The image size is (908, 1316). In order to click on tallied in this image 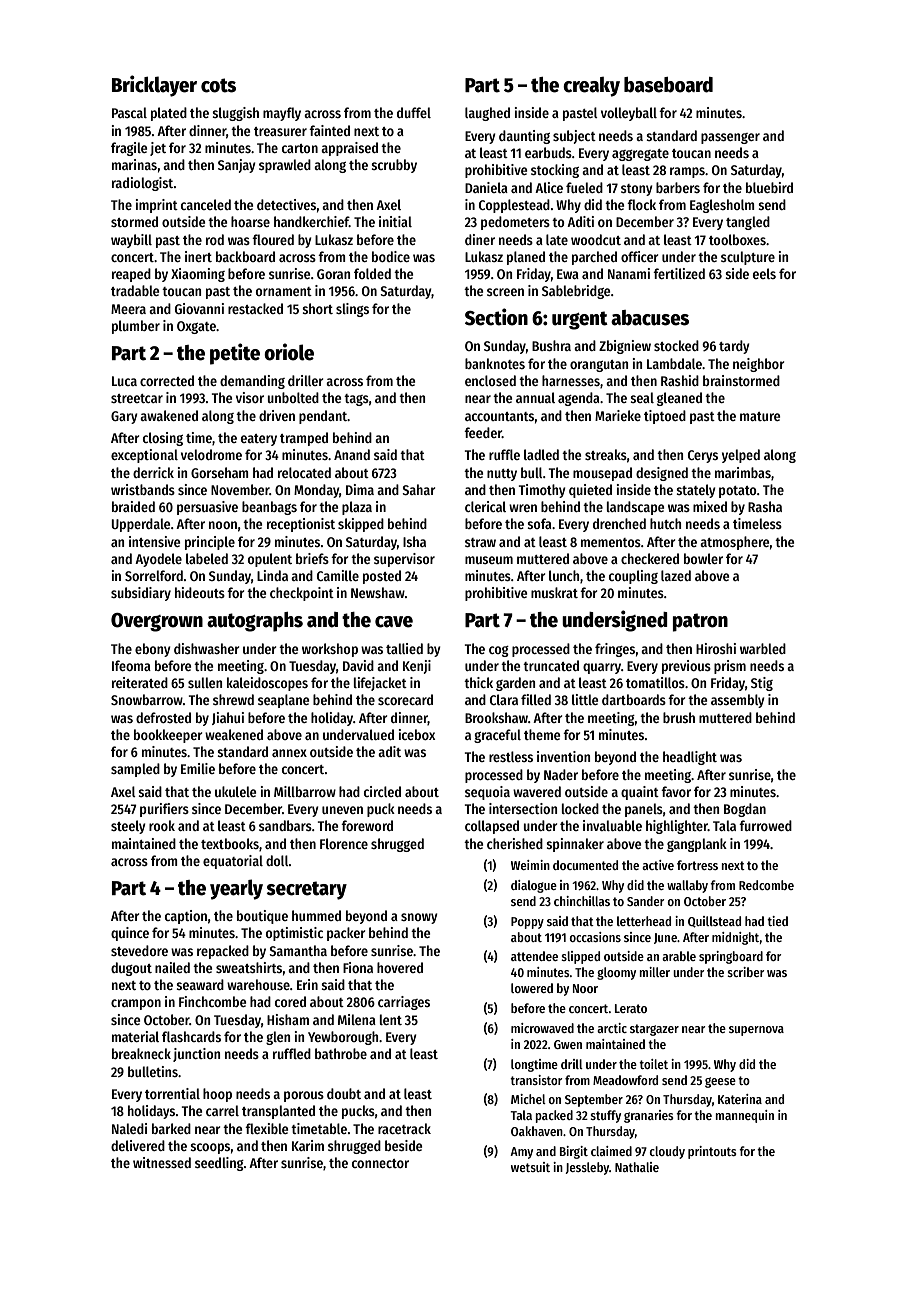, I will do `click(404, 648)`.
